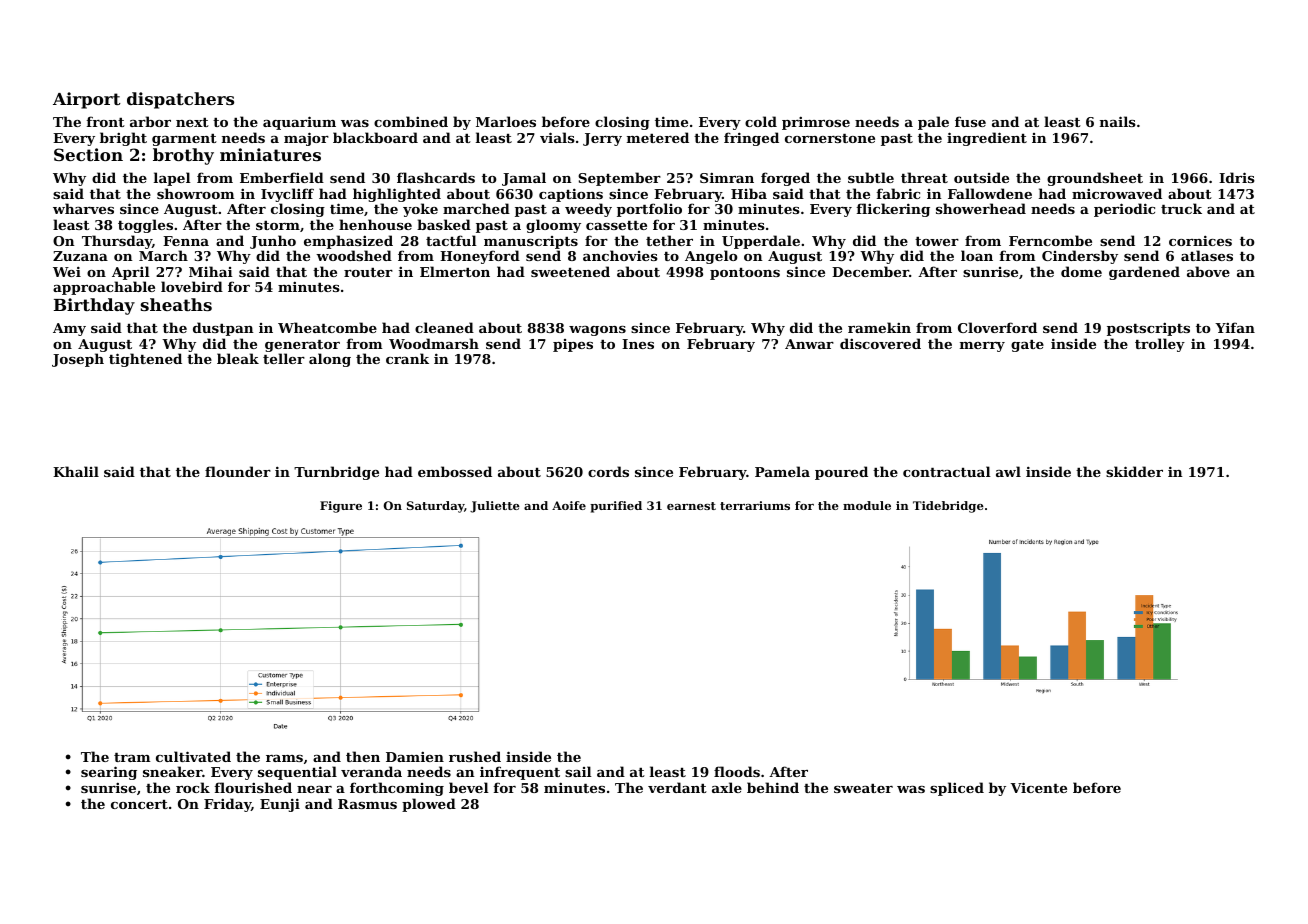 This page has width=1308, height=924. What do you see at coordinates (570, 271) in the page?
I see `sweetened` at bounding box center [570, 271].
